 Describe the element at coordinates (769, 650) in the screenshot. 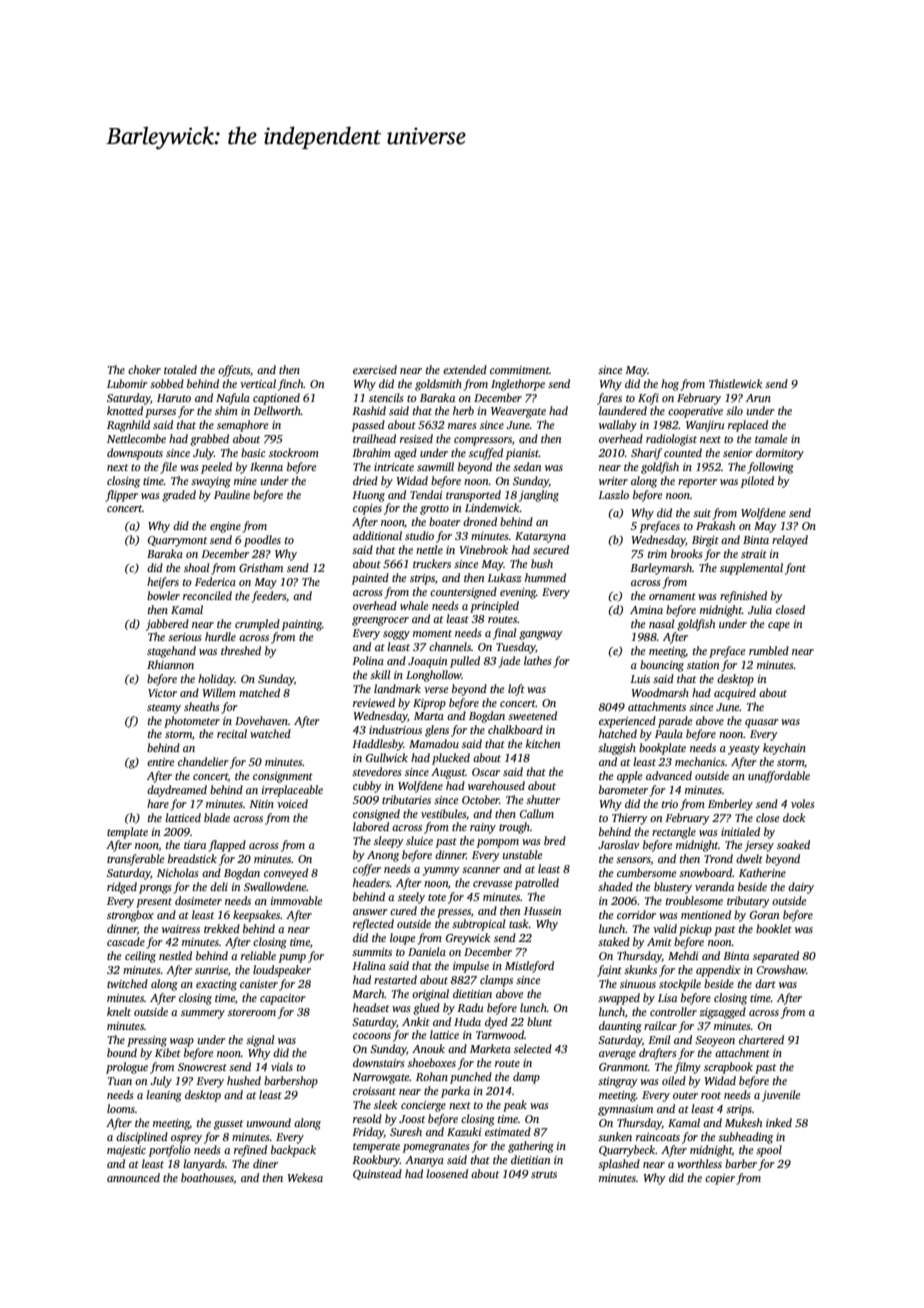

I see `rumbled` at that location.
